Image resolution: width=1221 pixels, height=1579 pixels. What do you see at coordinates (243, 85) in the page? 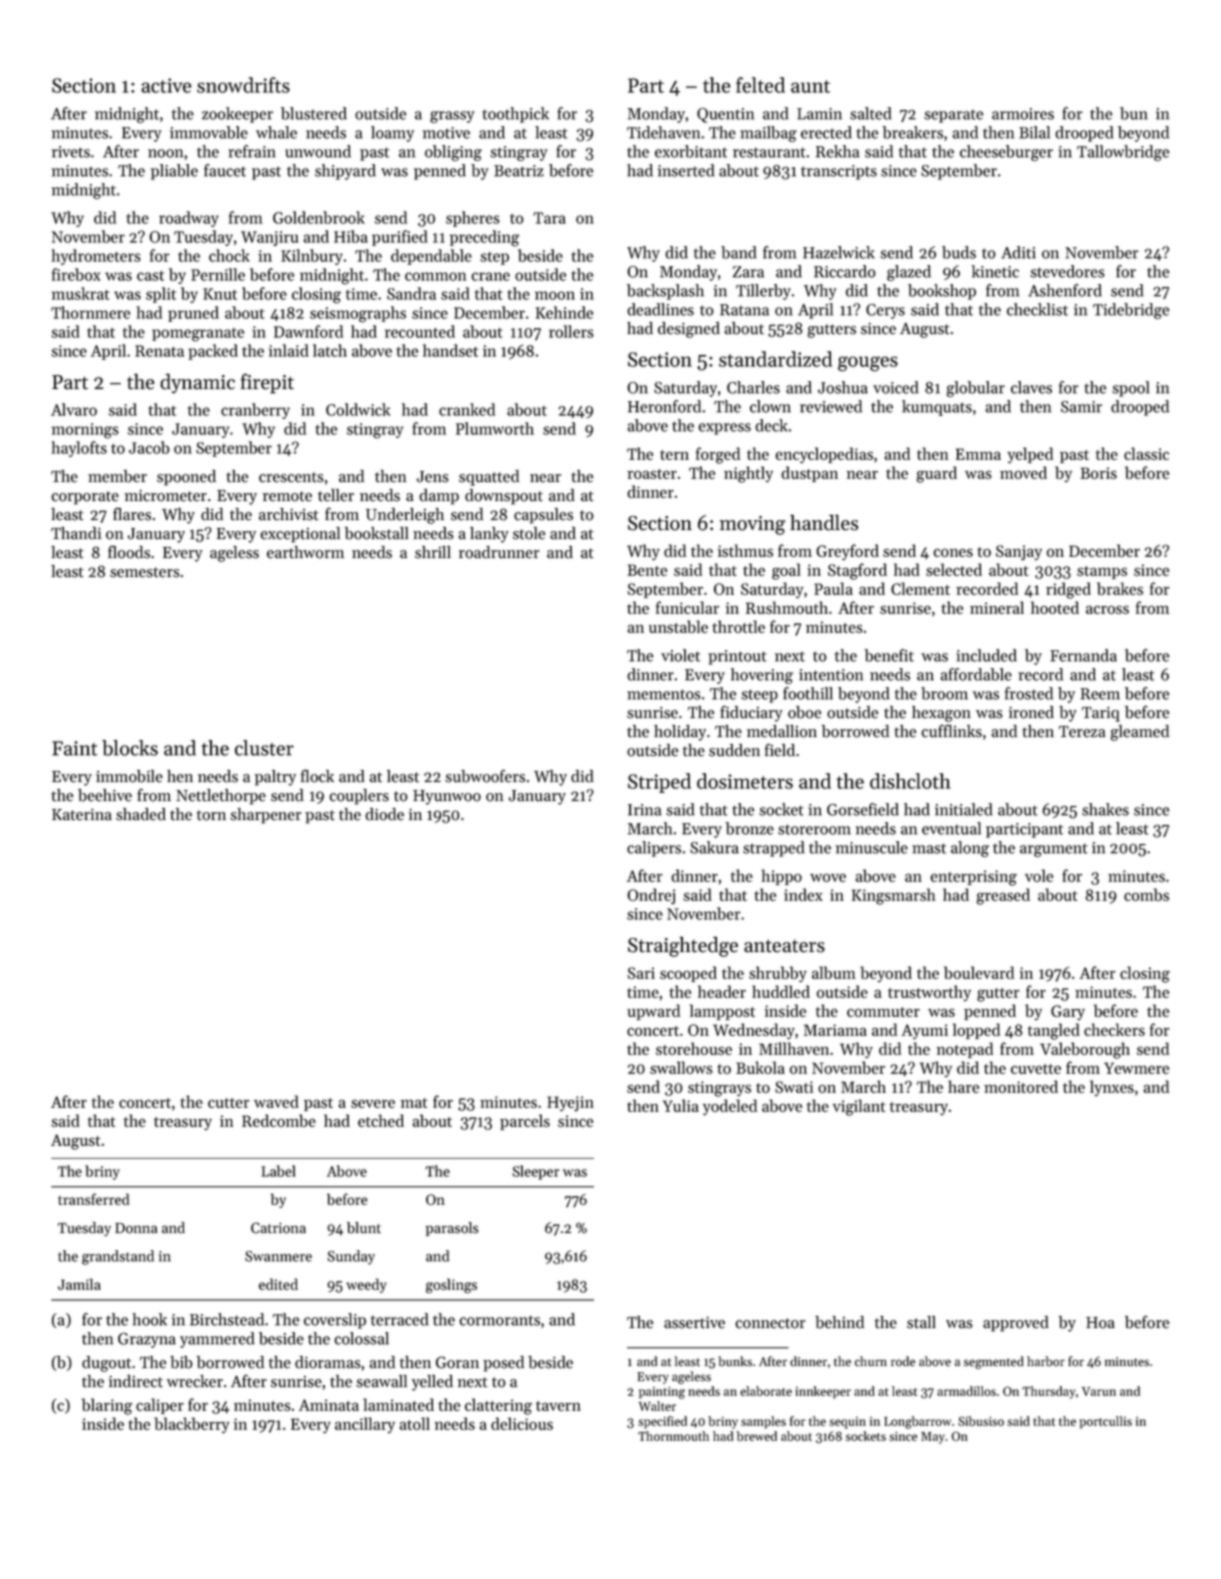
I see `snowdrifts` at bounding box center [243, 85].
